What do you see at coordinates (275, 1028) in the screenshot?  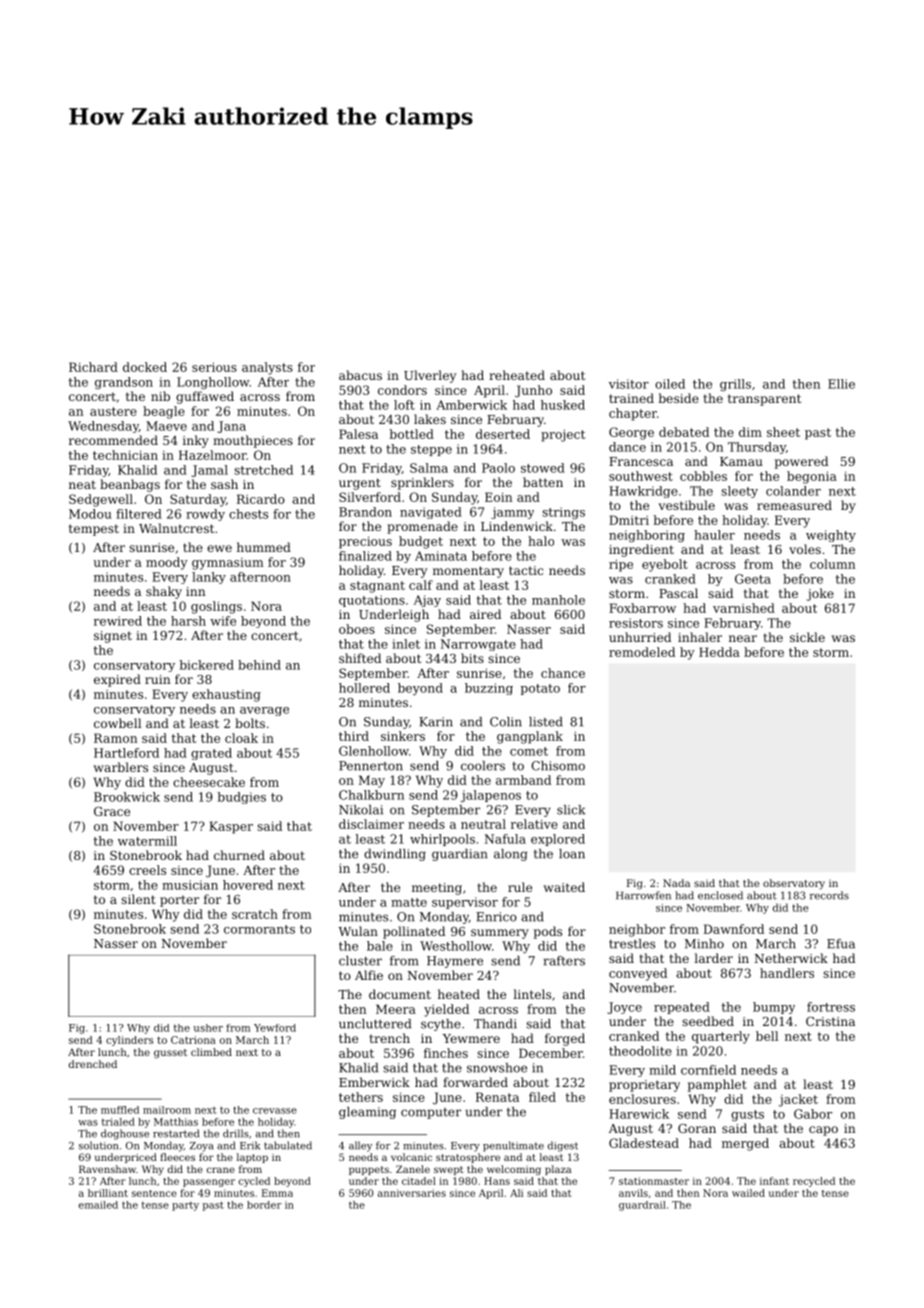 I see `Yewford` at bounding box center [275, 1028].
